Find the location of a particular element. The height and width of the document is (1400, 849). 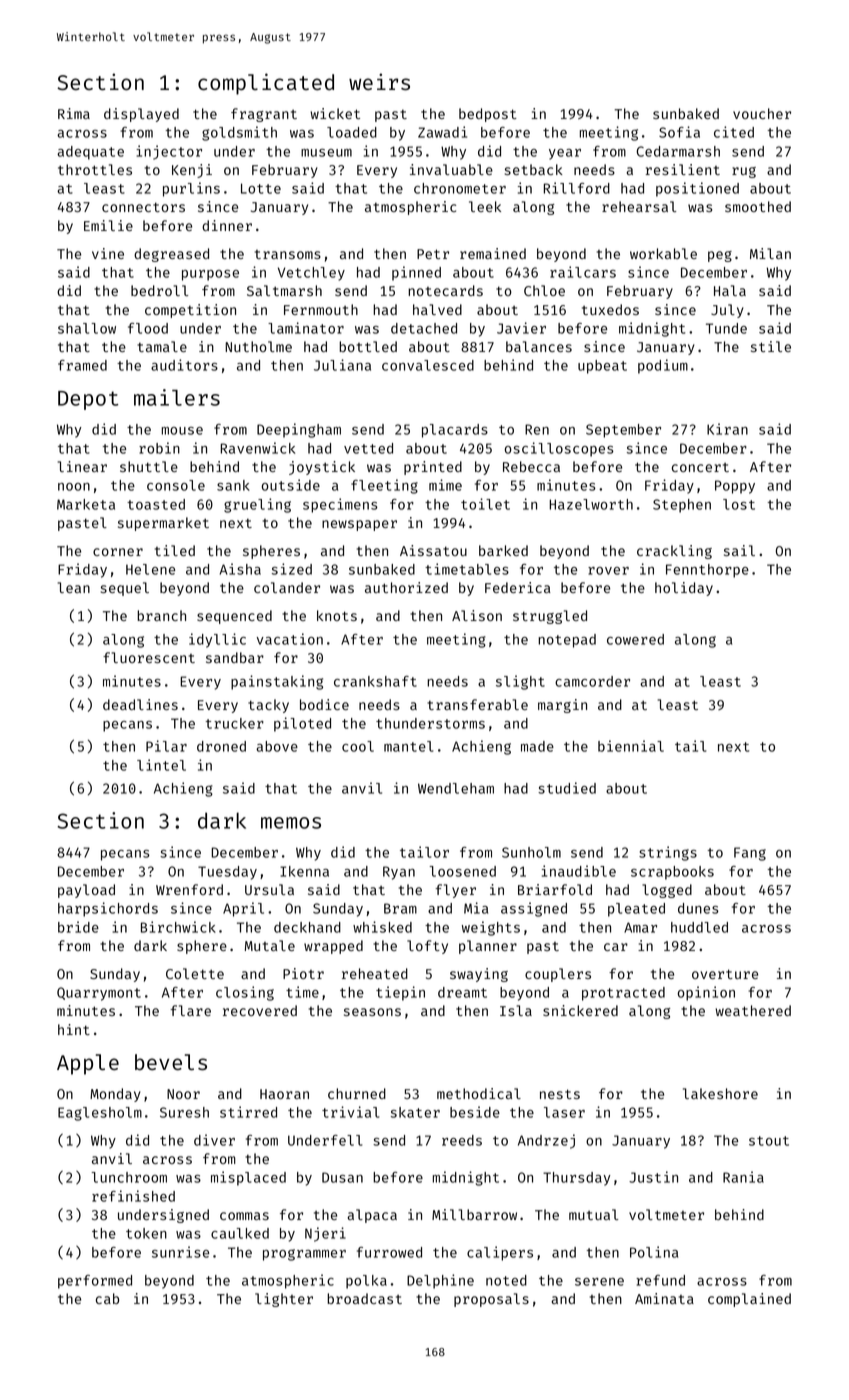

mailers is located at coordinates (177, 397).
